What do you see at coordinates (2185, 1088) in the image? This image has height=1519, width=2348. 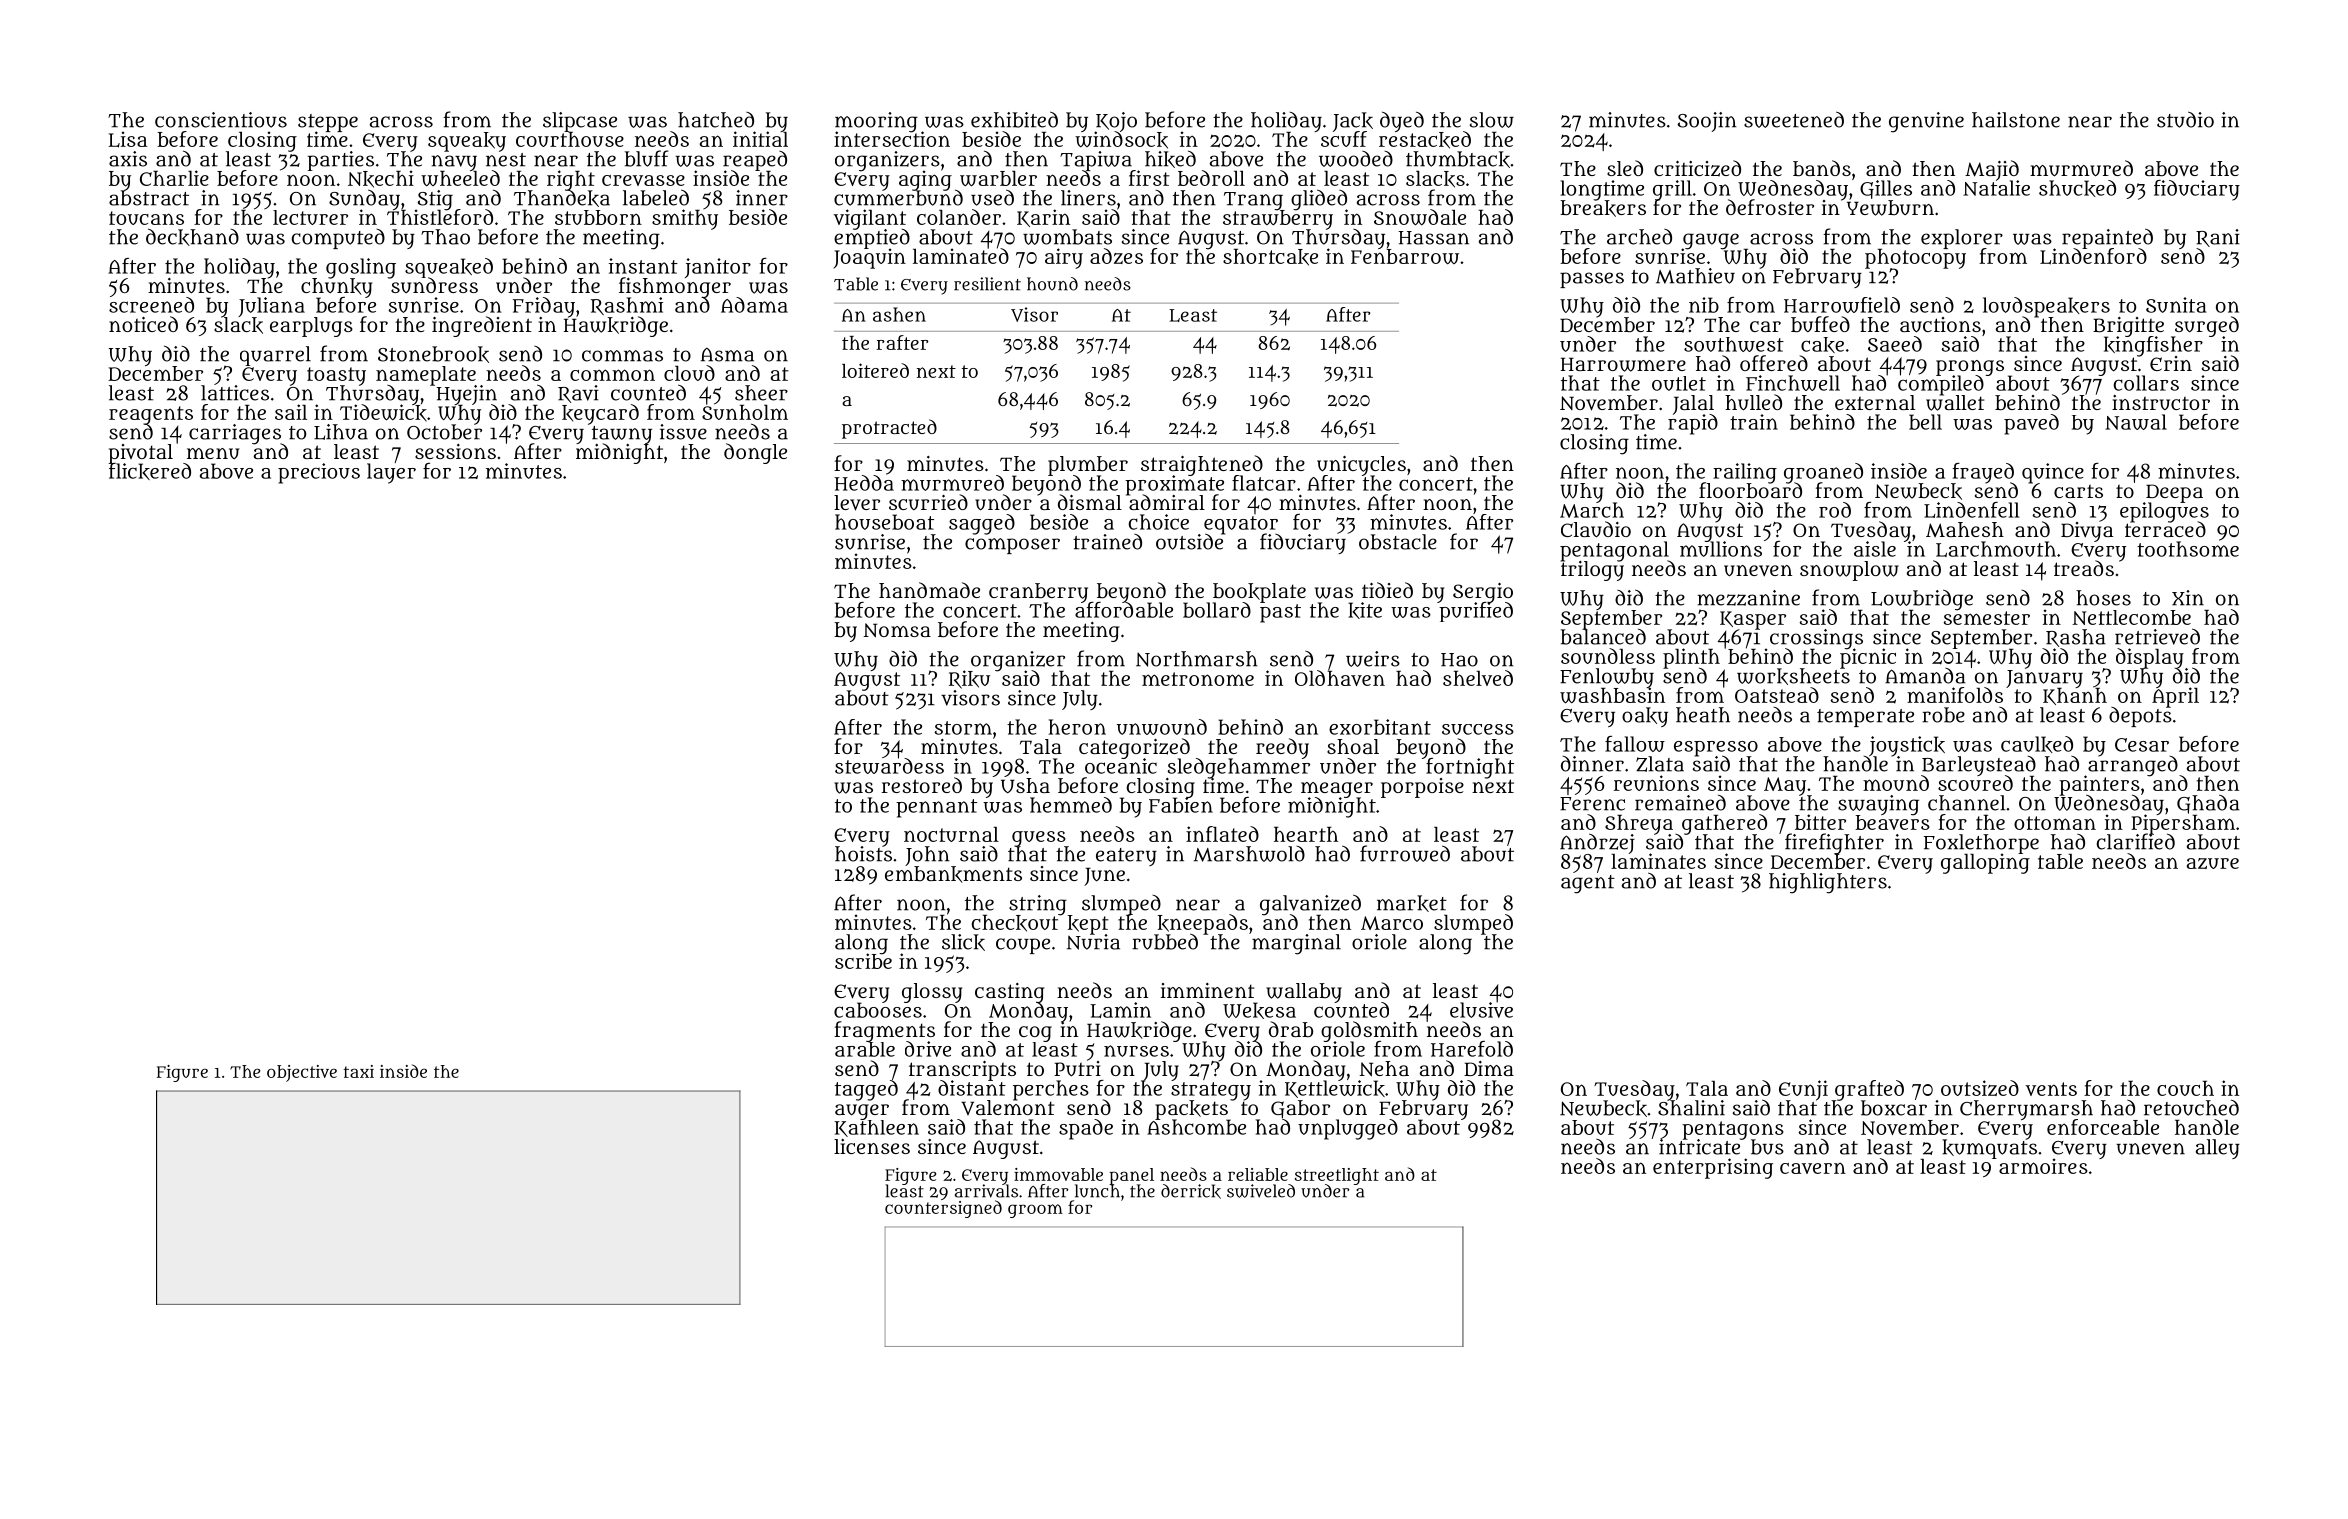 I see `couch` at bounding box center [2185, 1088].
